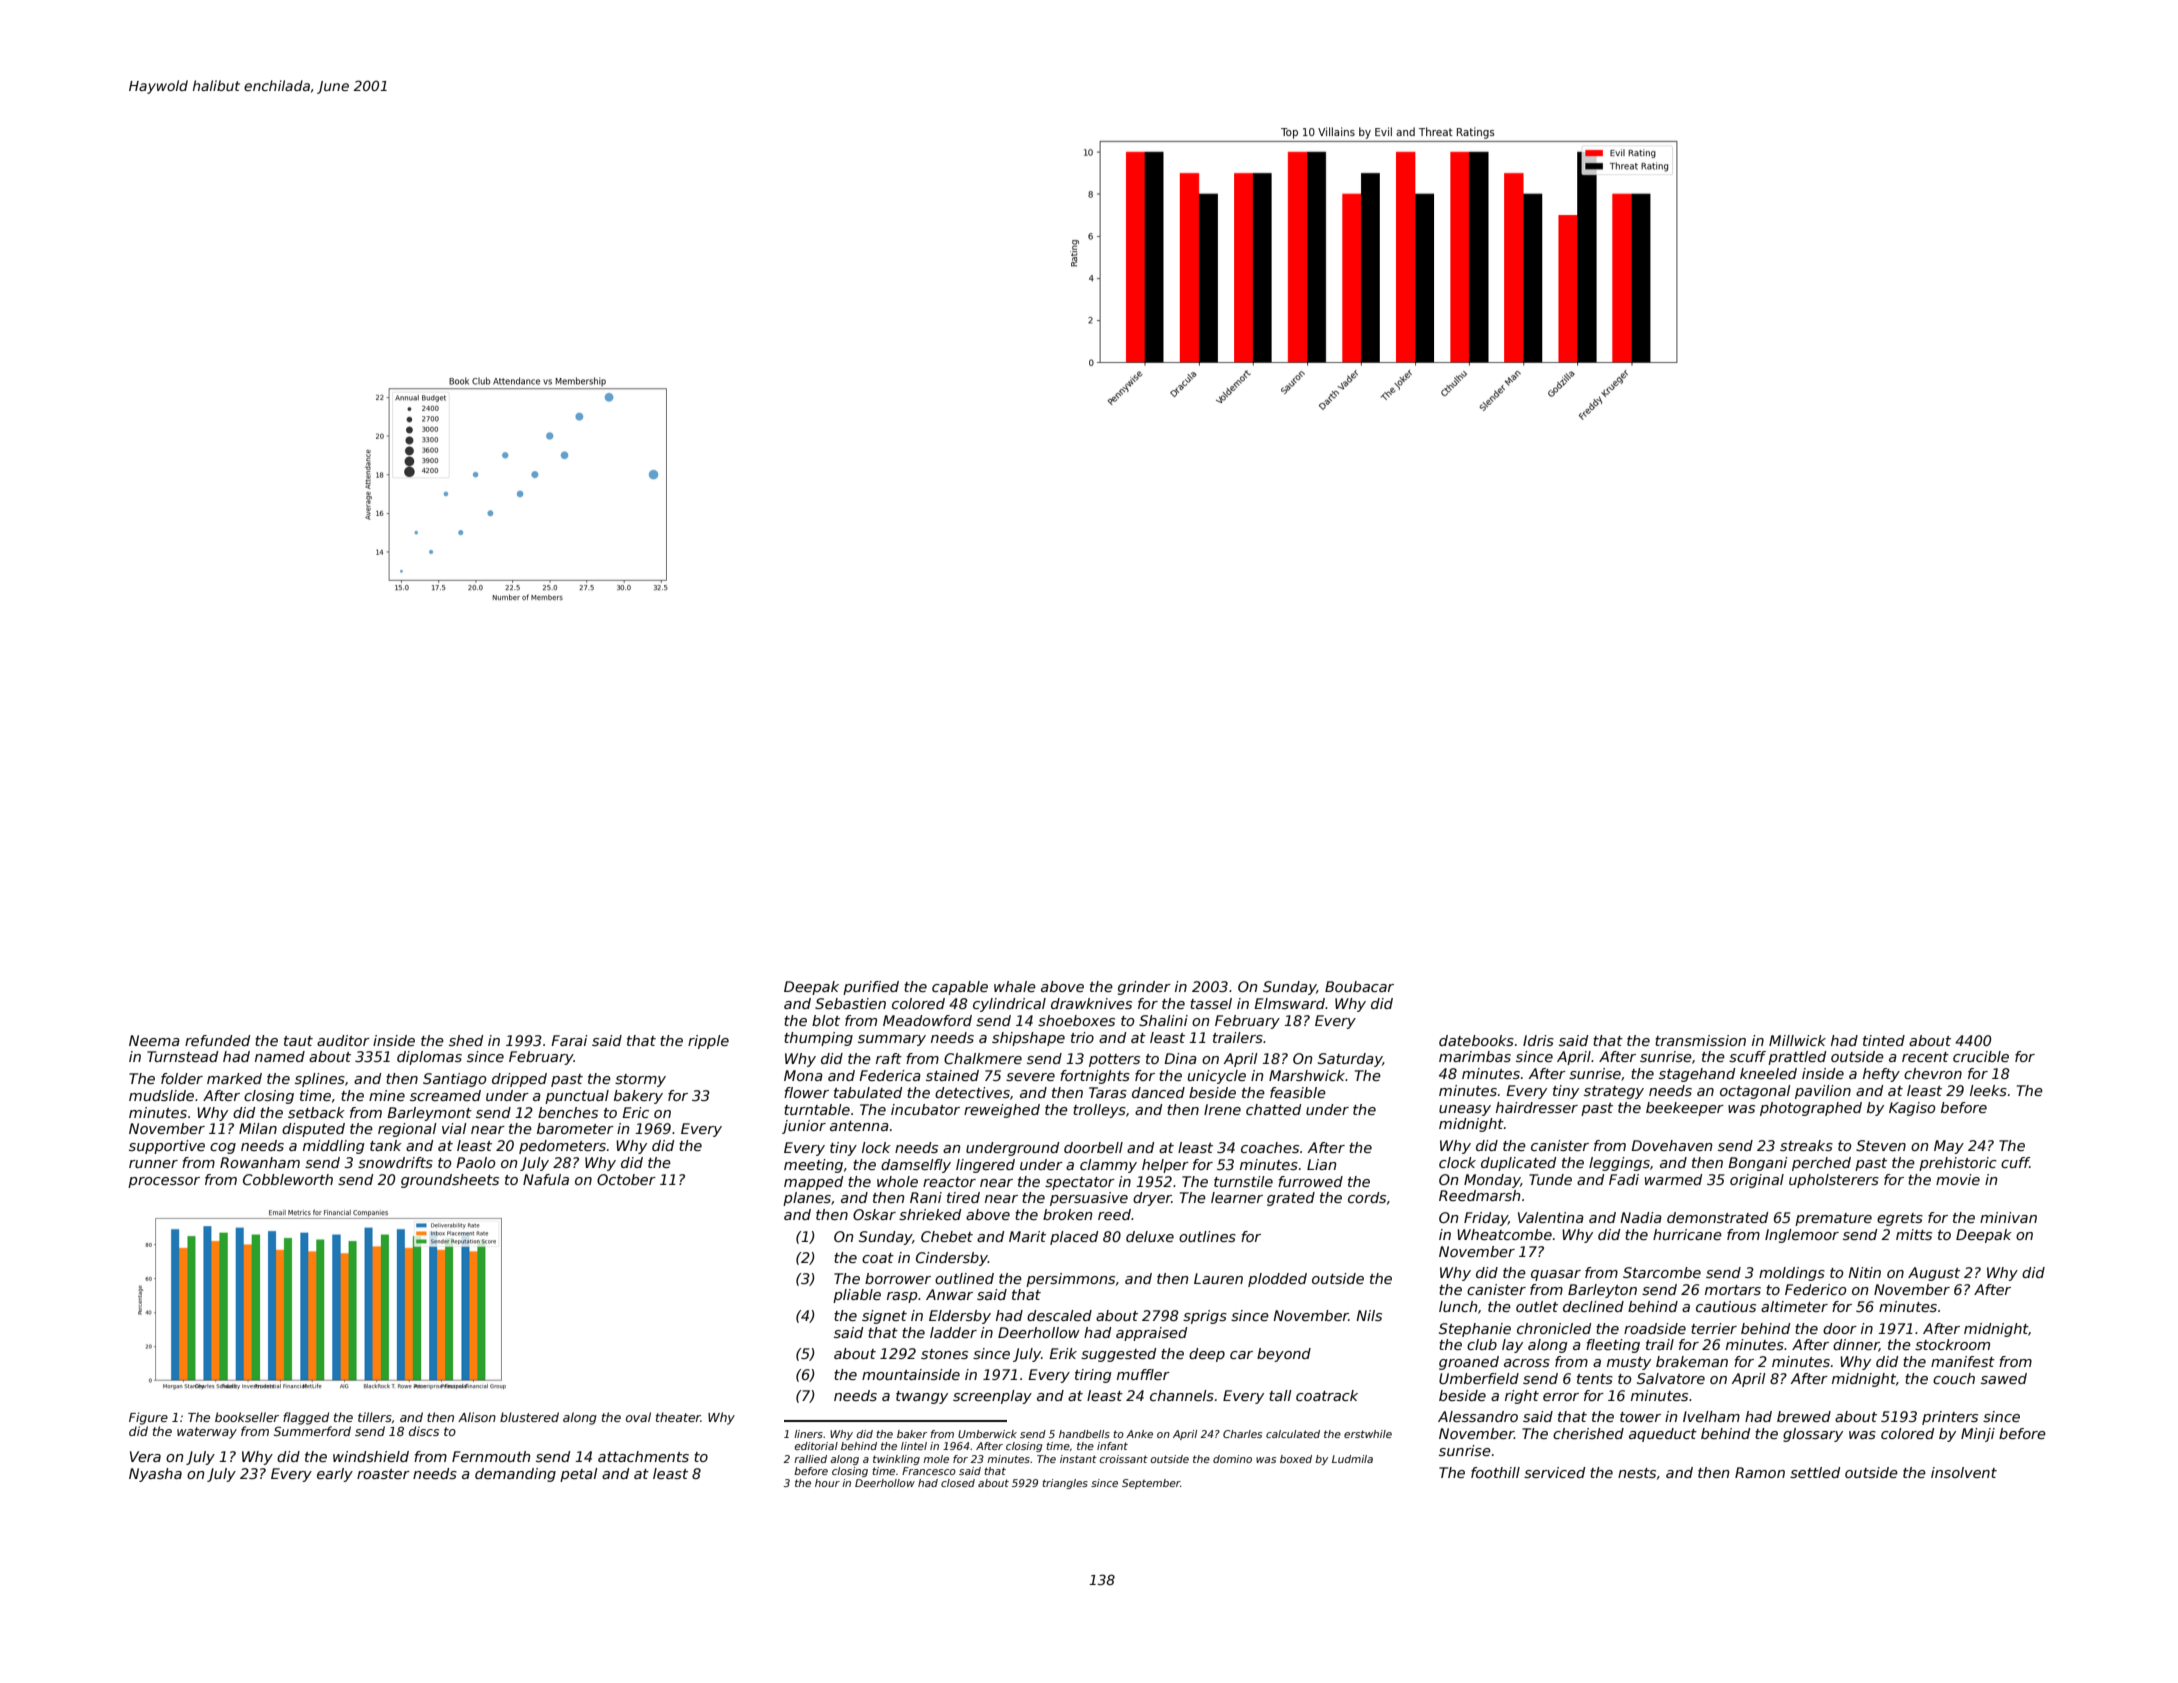 The image size is (2178, 1683). What do you see at coordinates (1475, 1330) in the document?
I see `Stephanie` at bounding box center [1475, 1330].
